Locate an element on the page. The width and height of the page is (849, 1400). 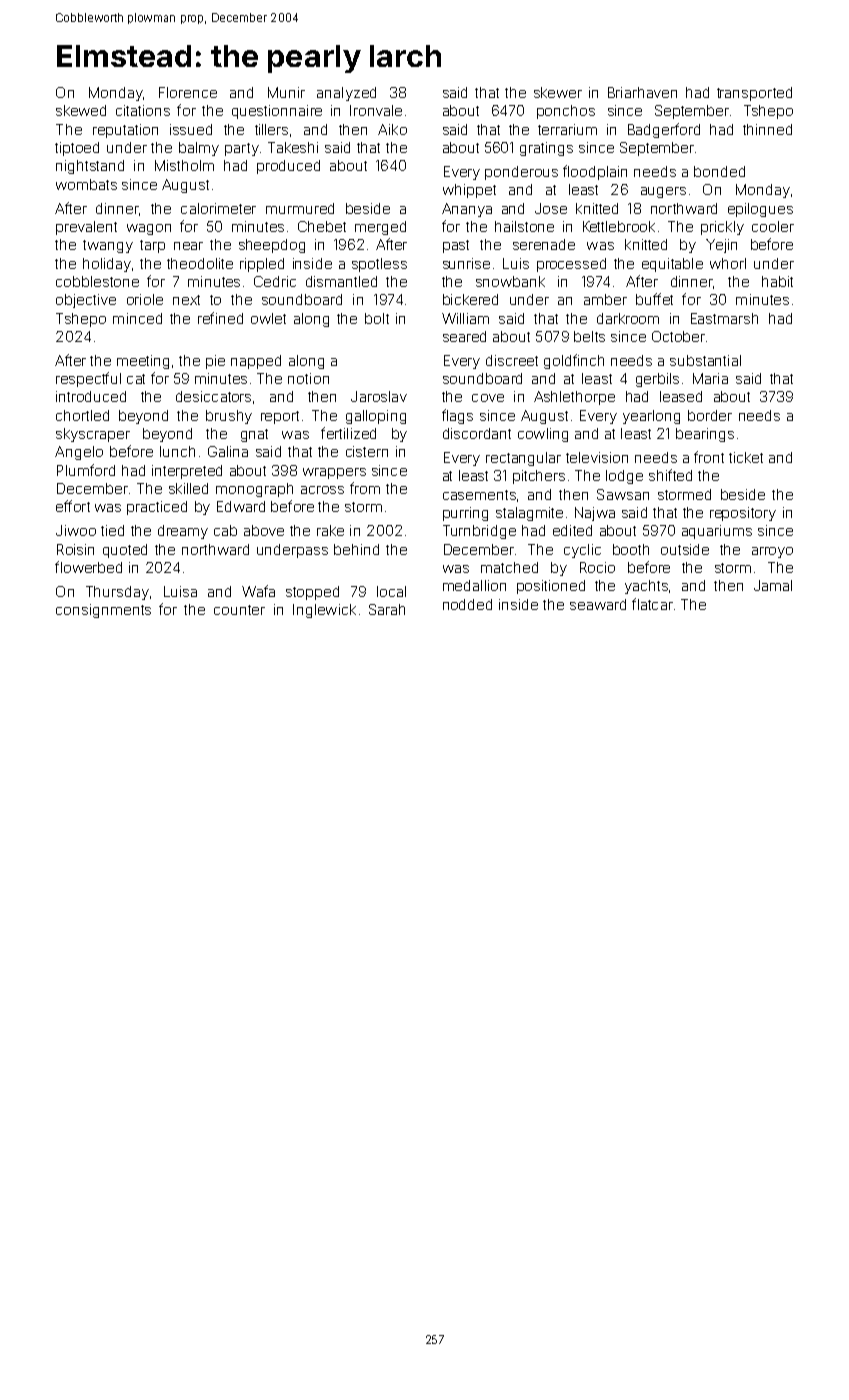
produced is located at coordinates (288, 167).
